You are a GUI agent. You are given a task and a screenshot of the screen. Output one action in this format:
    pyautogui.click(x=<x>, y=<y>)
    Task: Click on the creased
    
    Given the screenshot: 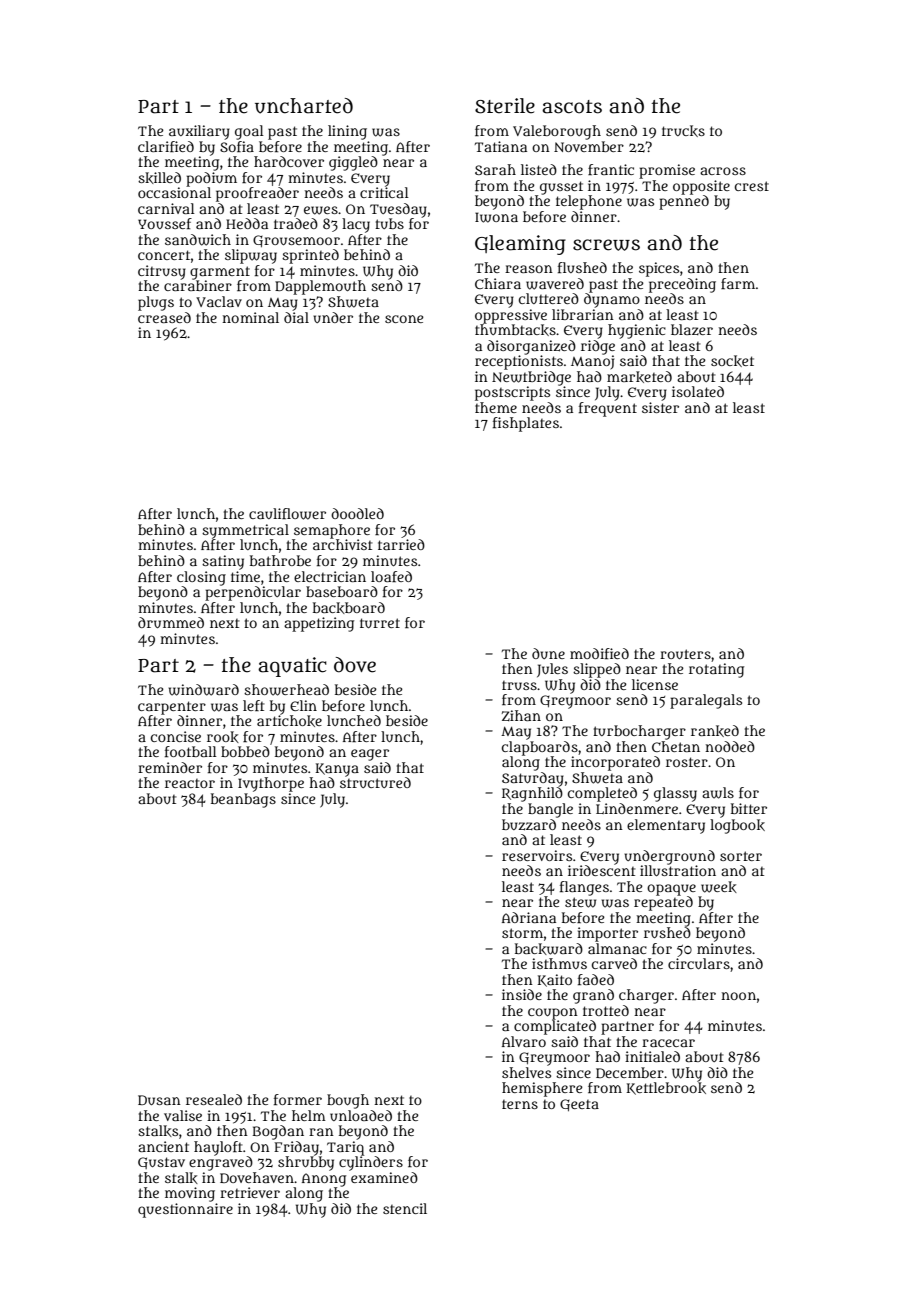 What is the action you would take?
    pyautogui.click(x=164, y=317)
